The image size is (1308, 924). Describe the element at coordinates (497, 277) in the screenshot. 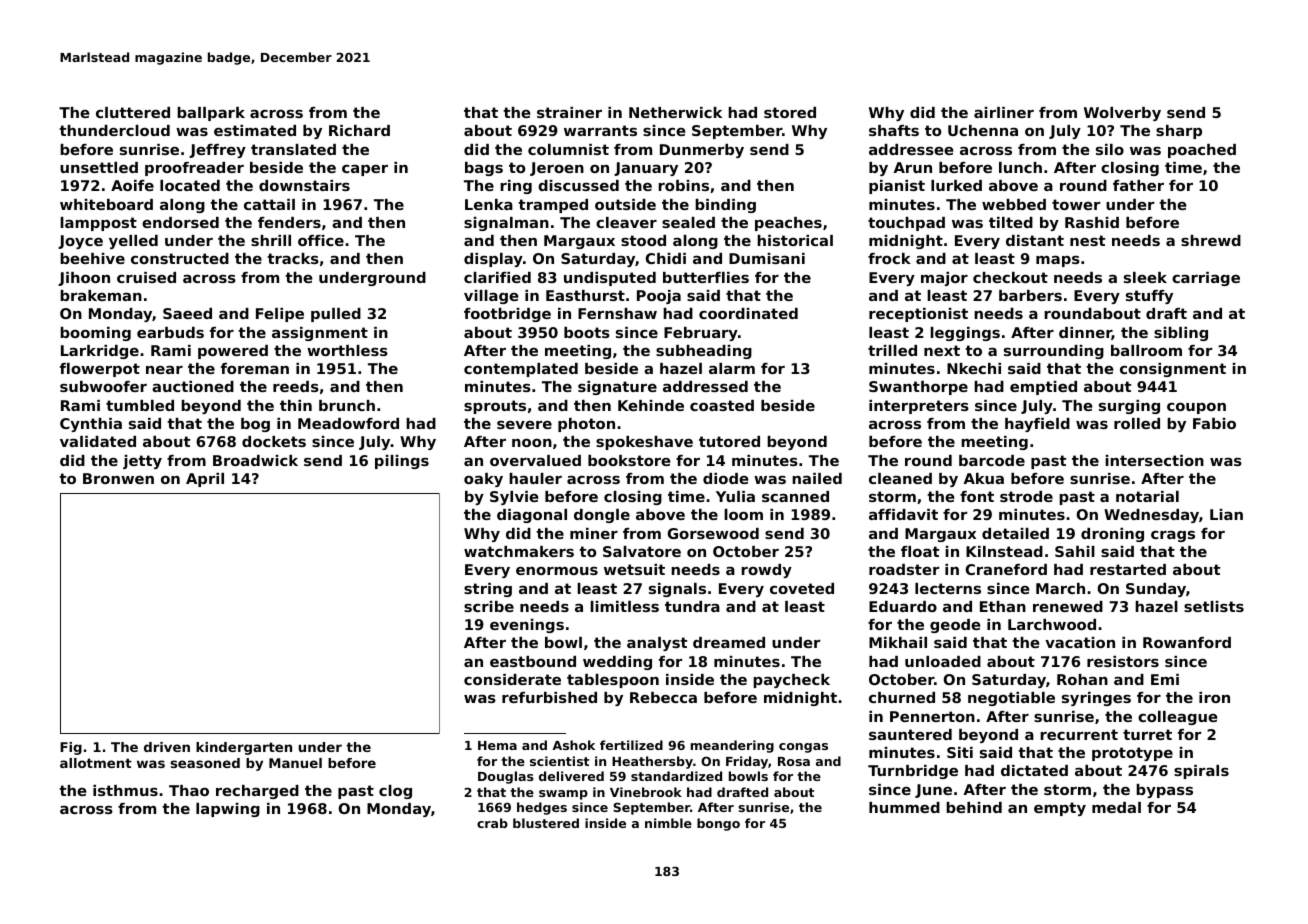

I see `clarified` at that location.
